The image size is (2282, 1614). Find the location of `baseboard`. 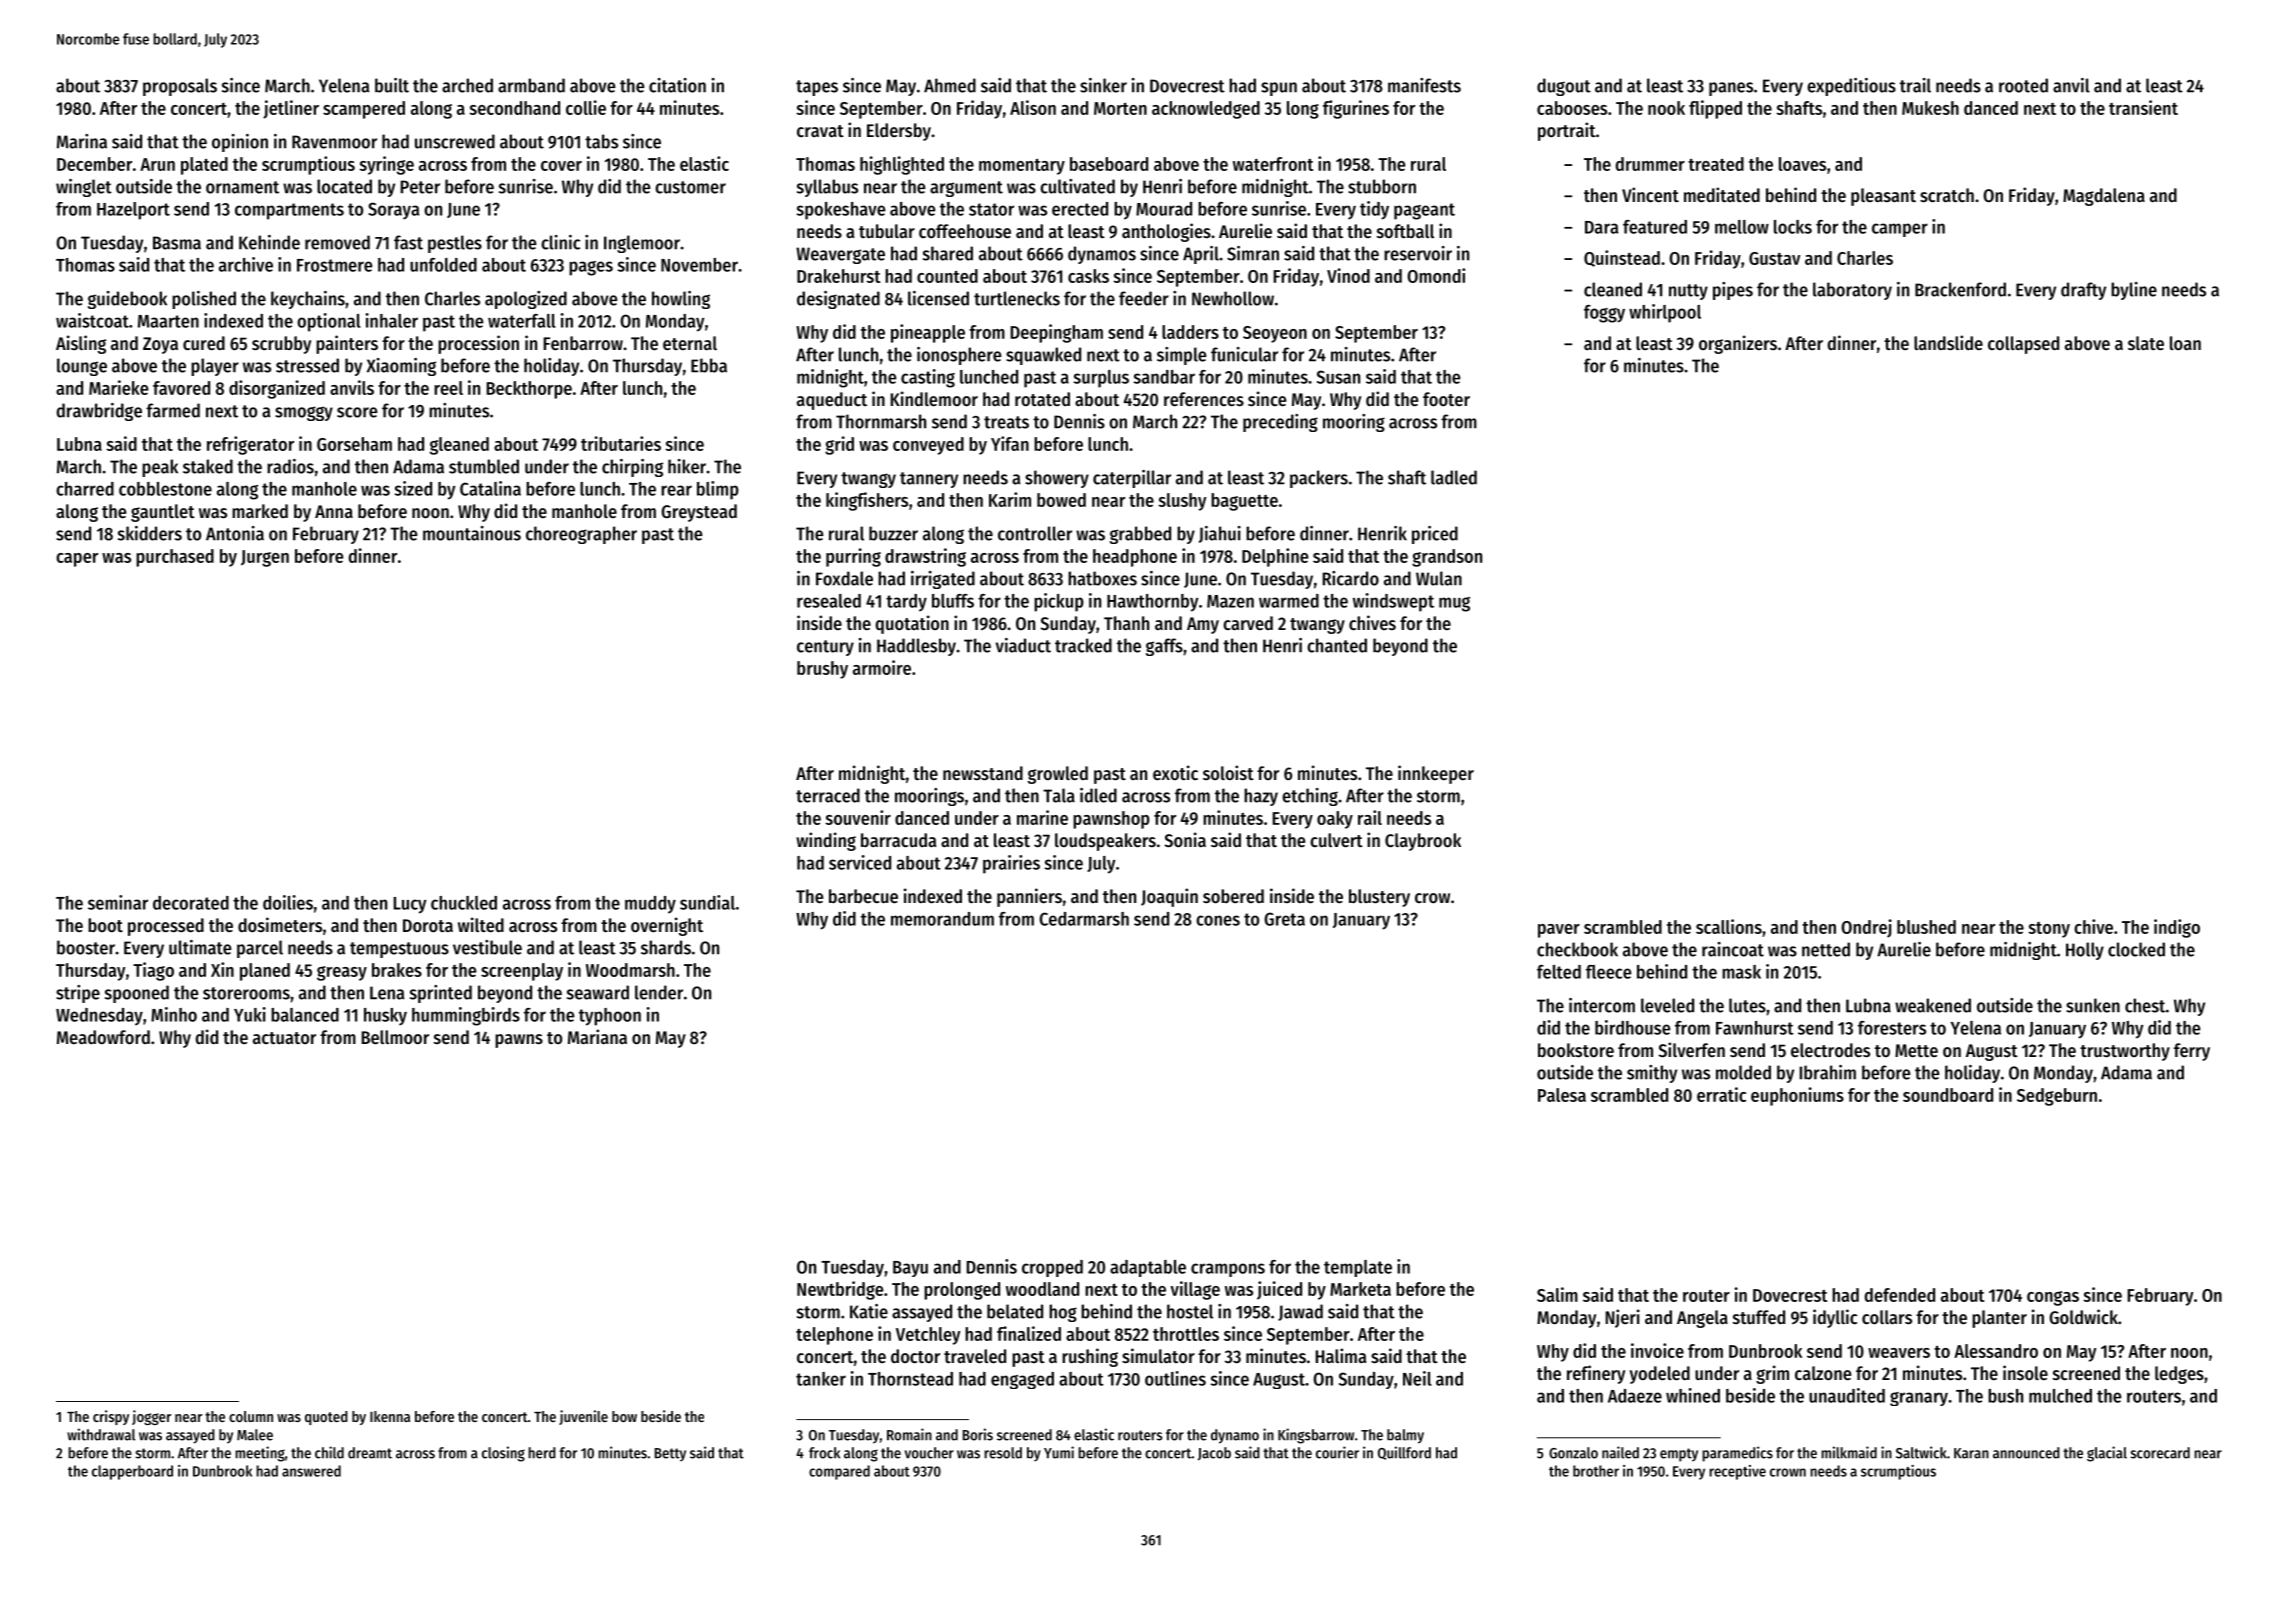

baseboard is located at coordinates (1109, 164).
